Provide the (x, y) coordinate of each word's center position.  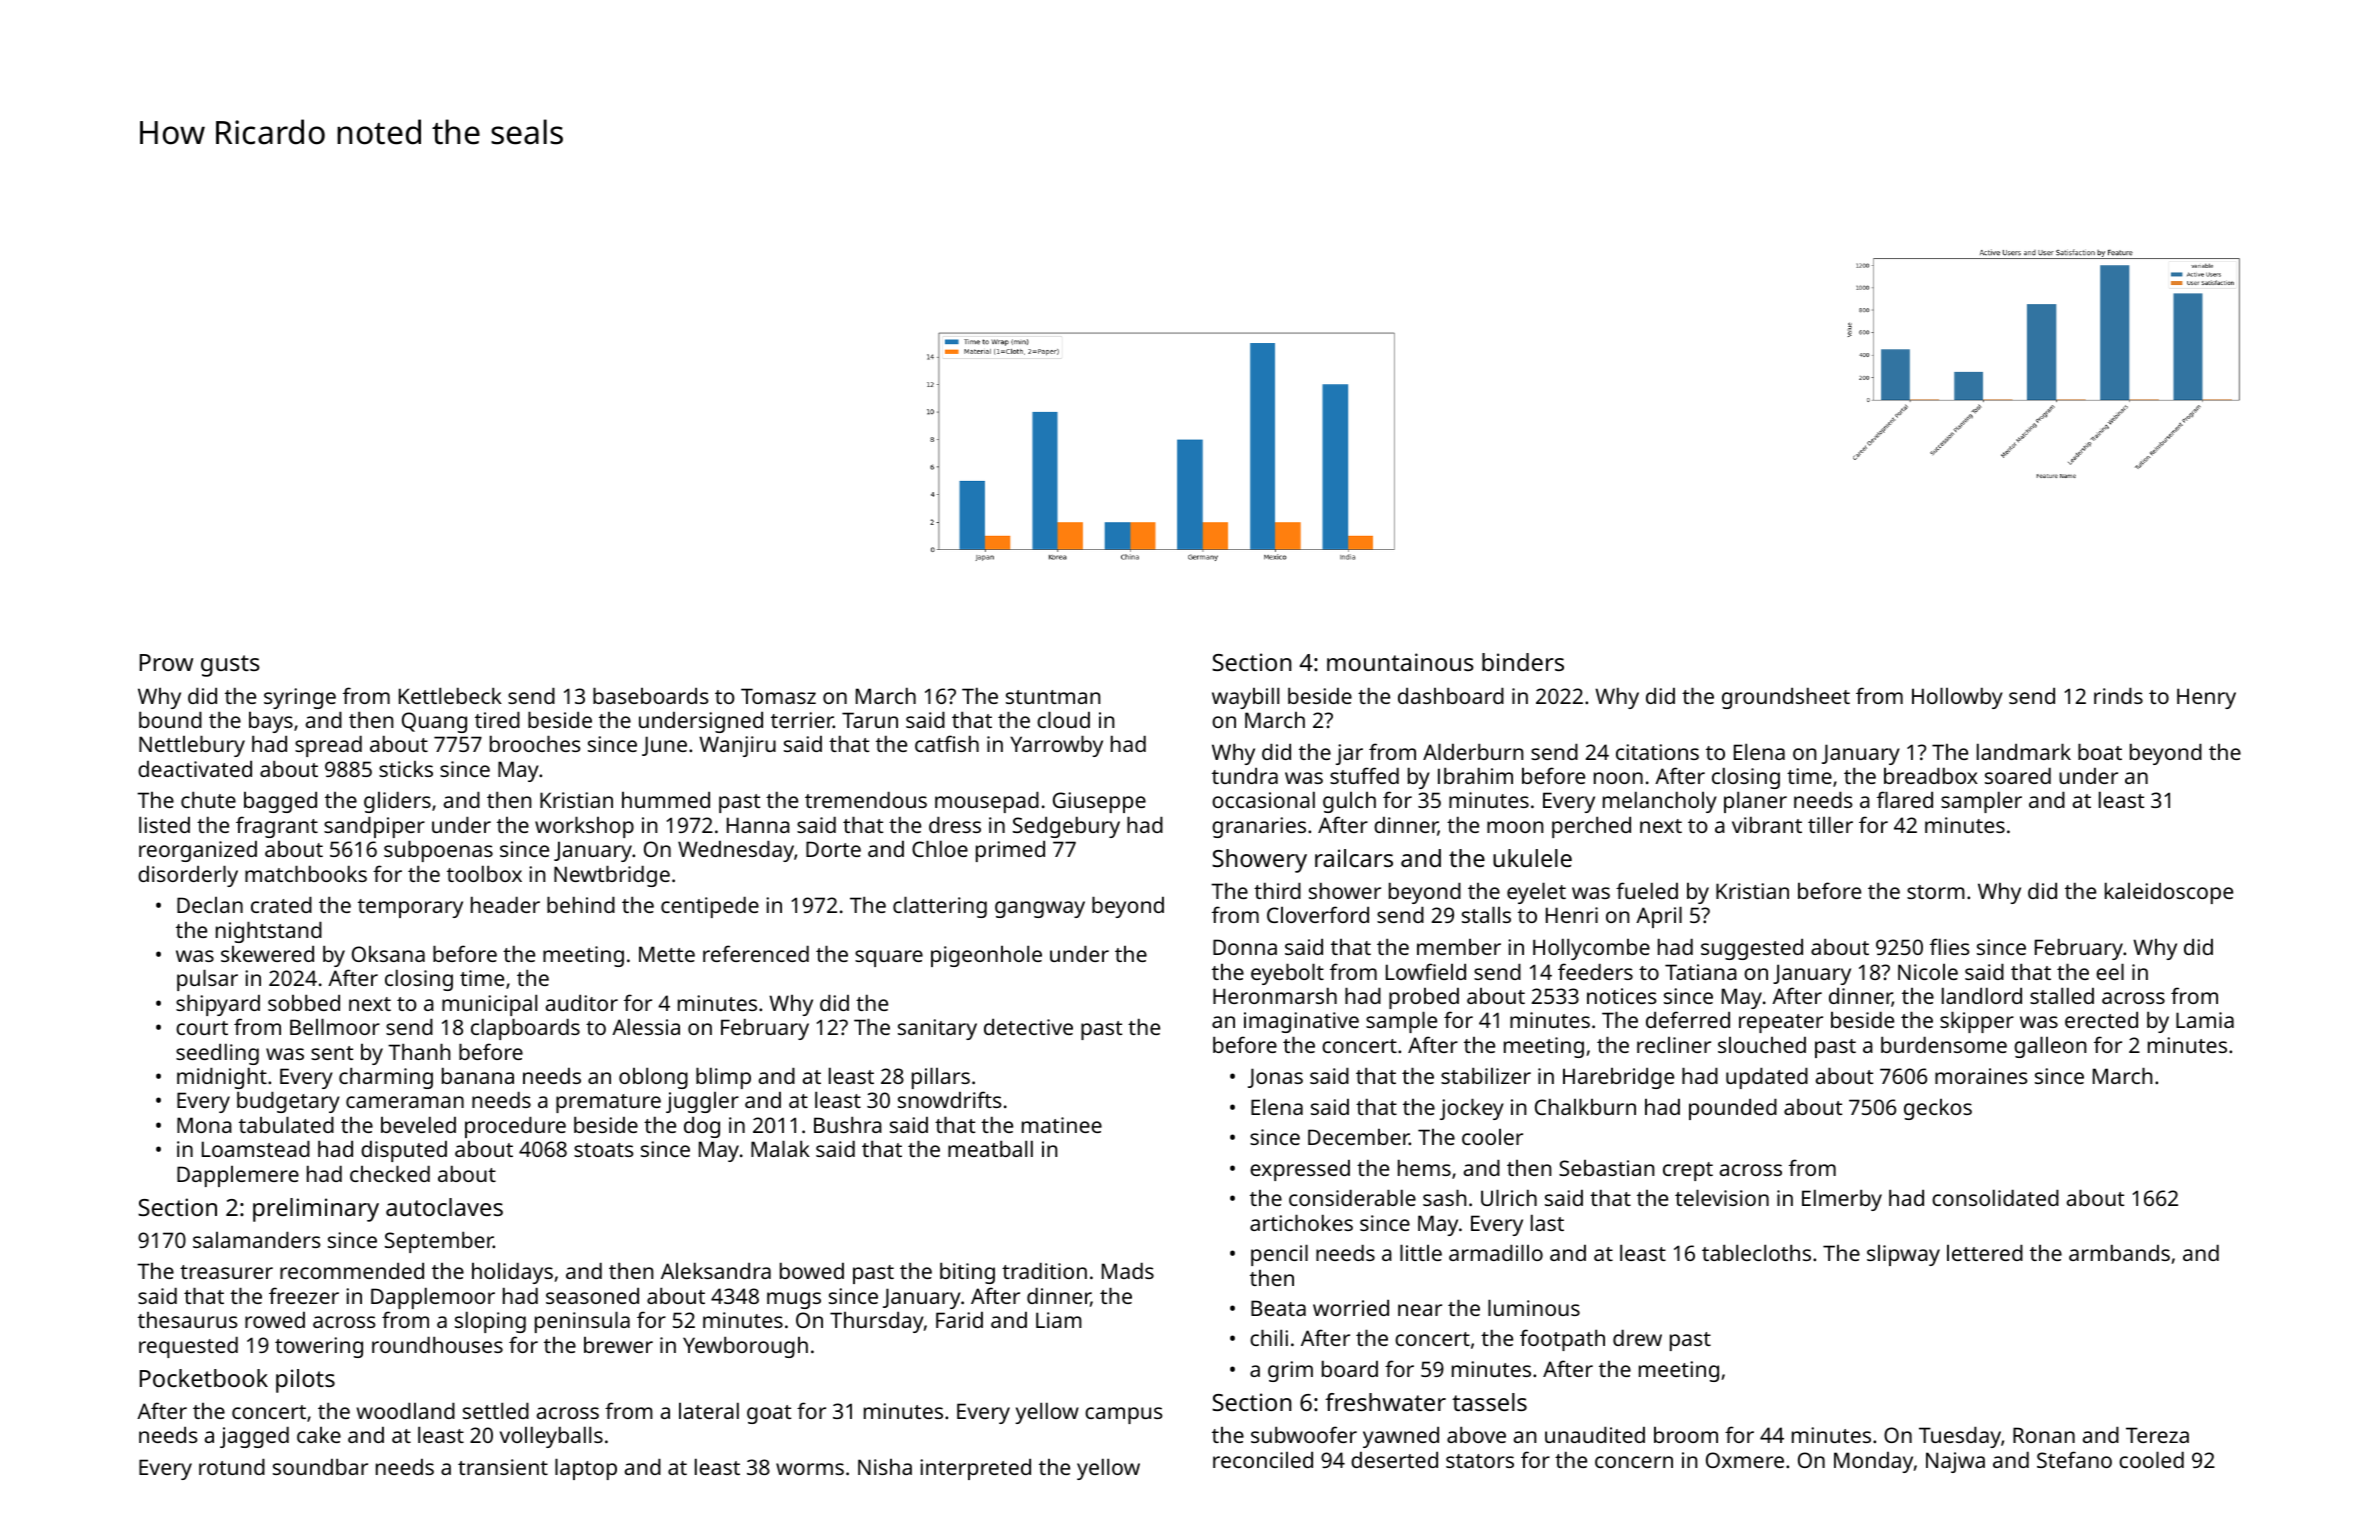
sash (1444, 1197)
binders (1523, 662)
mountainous (1400, 662)
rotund (232, 1466)
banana (478, 1075)
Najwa (1955, 1462)
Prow (166, 662)
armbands (2119, 1252)
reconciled (1263, 1459)
